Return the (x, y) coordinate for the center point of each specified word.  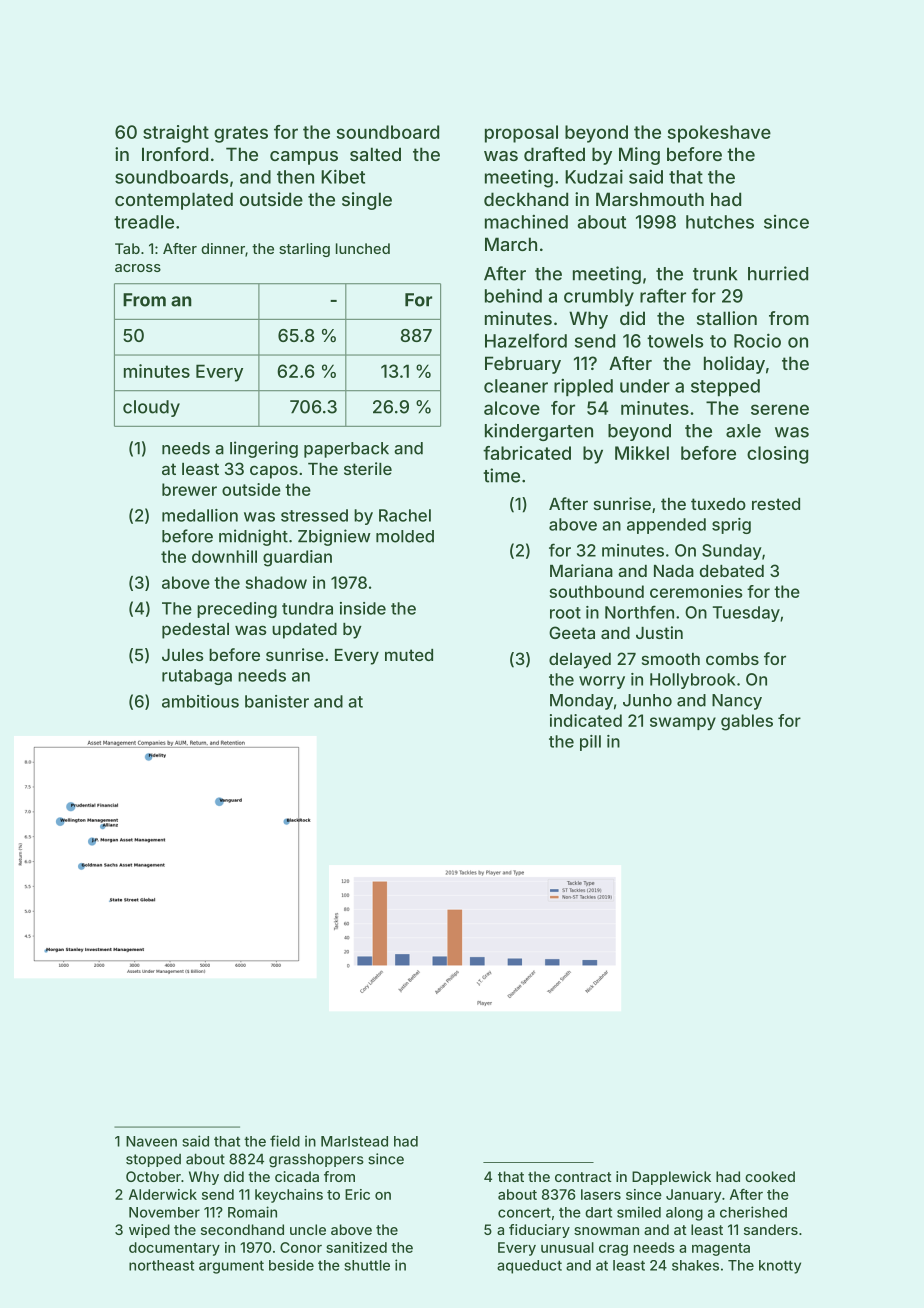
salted (375, 154)
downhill (224, 556)
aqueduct (529, 1267)
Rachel (405, 515)
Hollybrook (693, 681)
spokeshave (719, 134)
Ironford (175, 154)
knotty (780, 1267)
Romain (252, 1212)
